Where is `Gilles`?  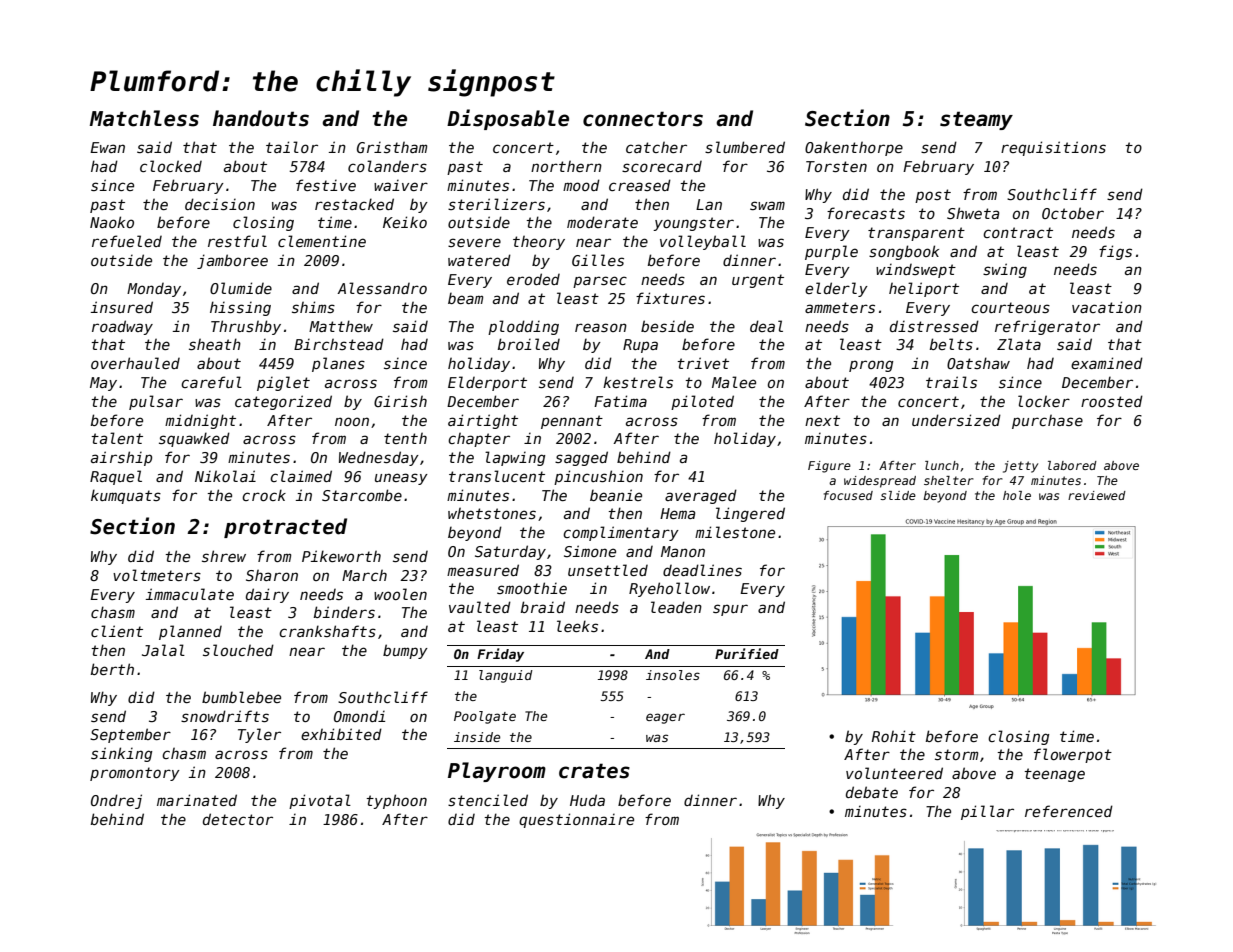
Gilles is located at coordinates (598, 260).
